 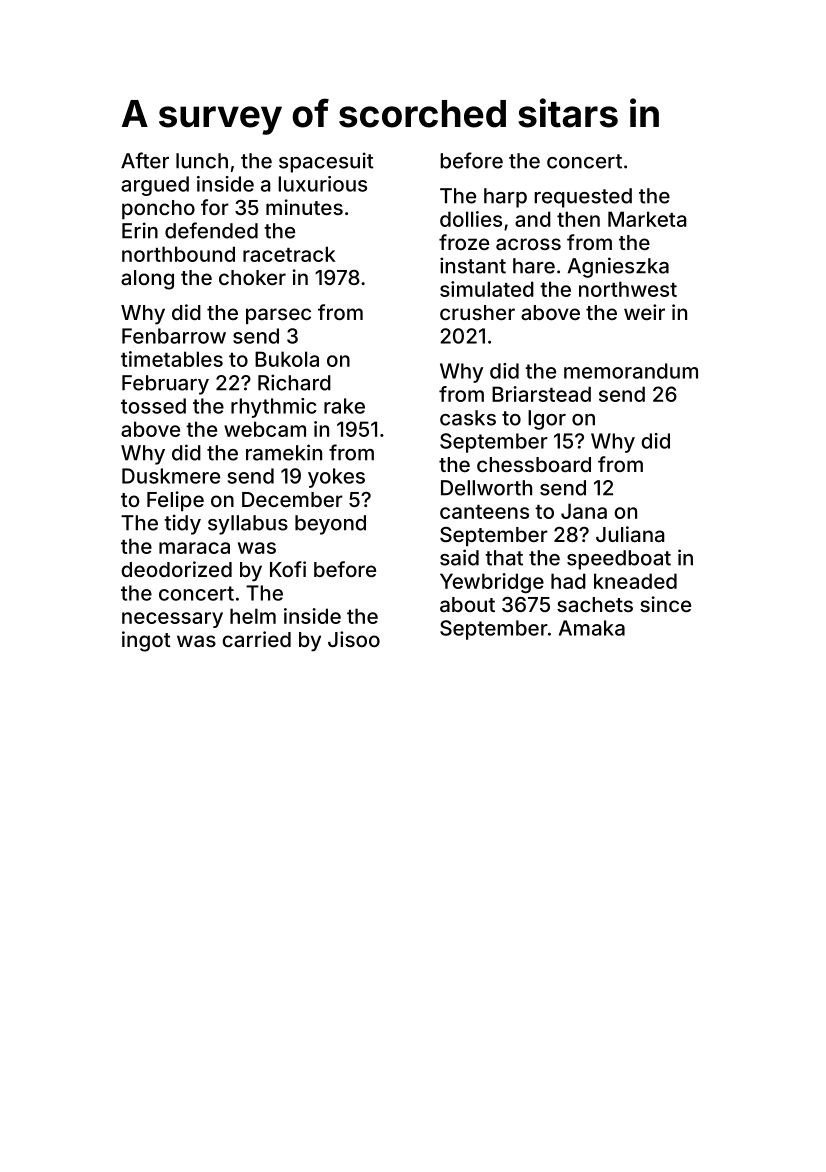 What do you see at coordinates (631, 371) in the screenshot?
I see `memorandum` at bounding box center [631, 371].
